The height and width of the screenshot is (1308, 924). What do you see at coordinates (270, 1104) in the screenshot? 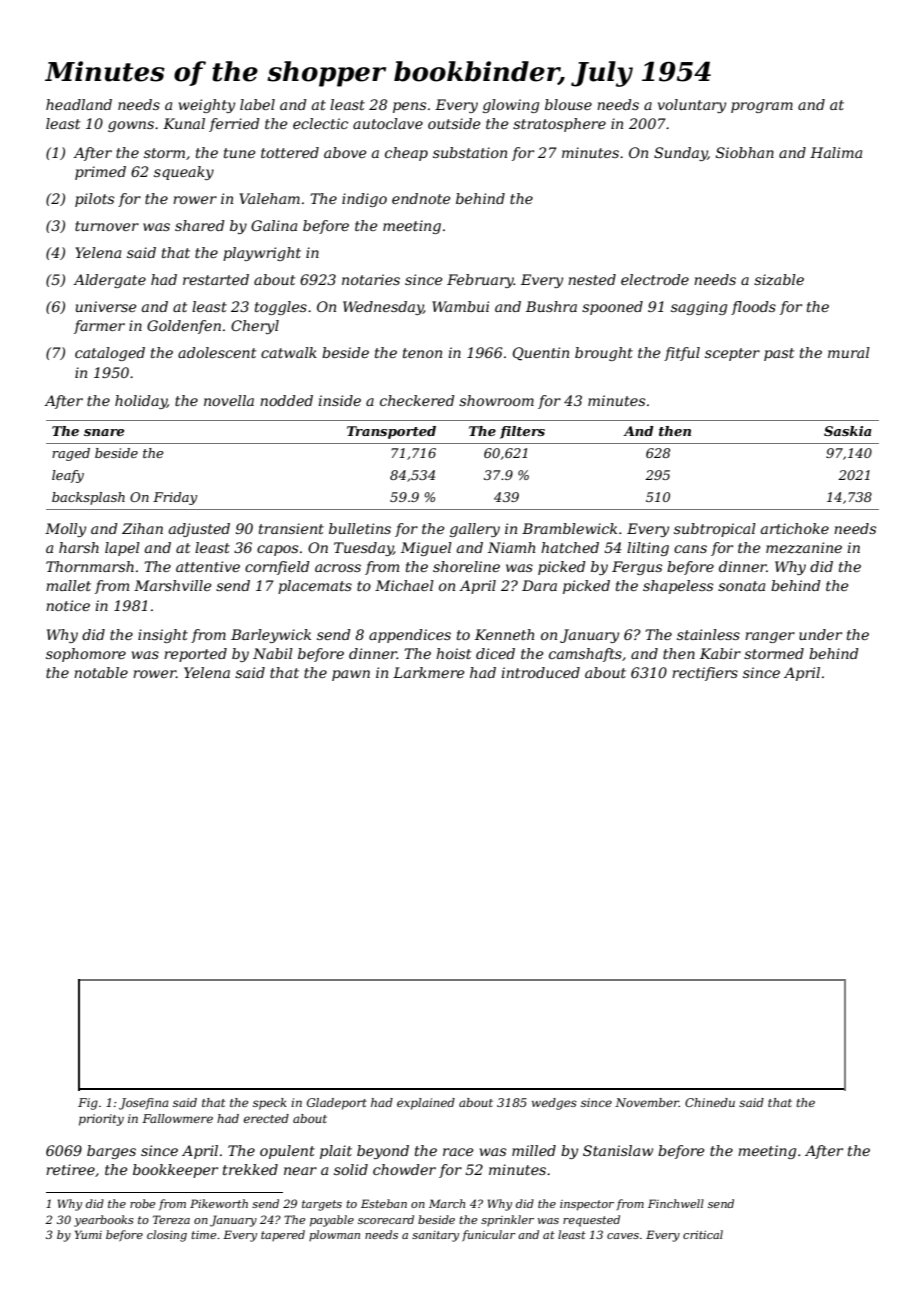
I see `speck` at bounding box center [270, 1104].
